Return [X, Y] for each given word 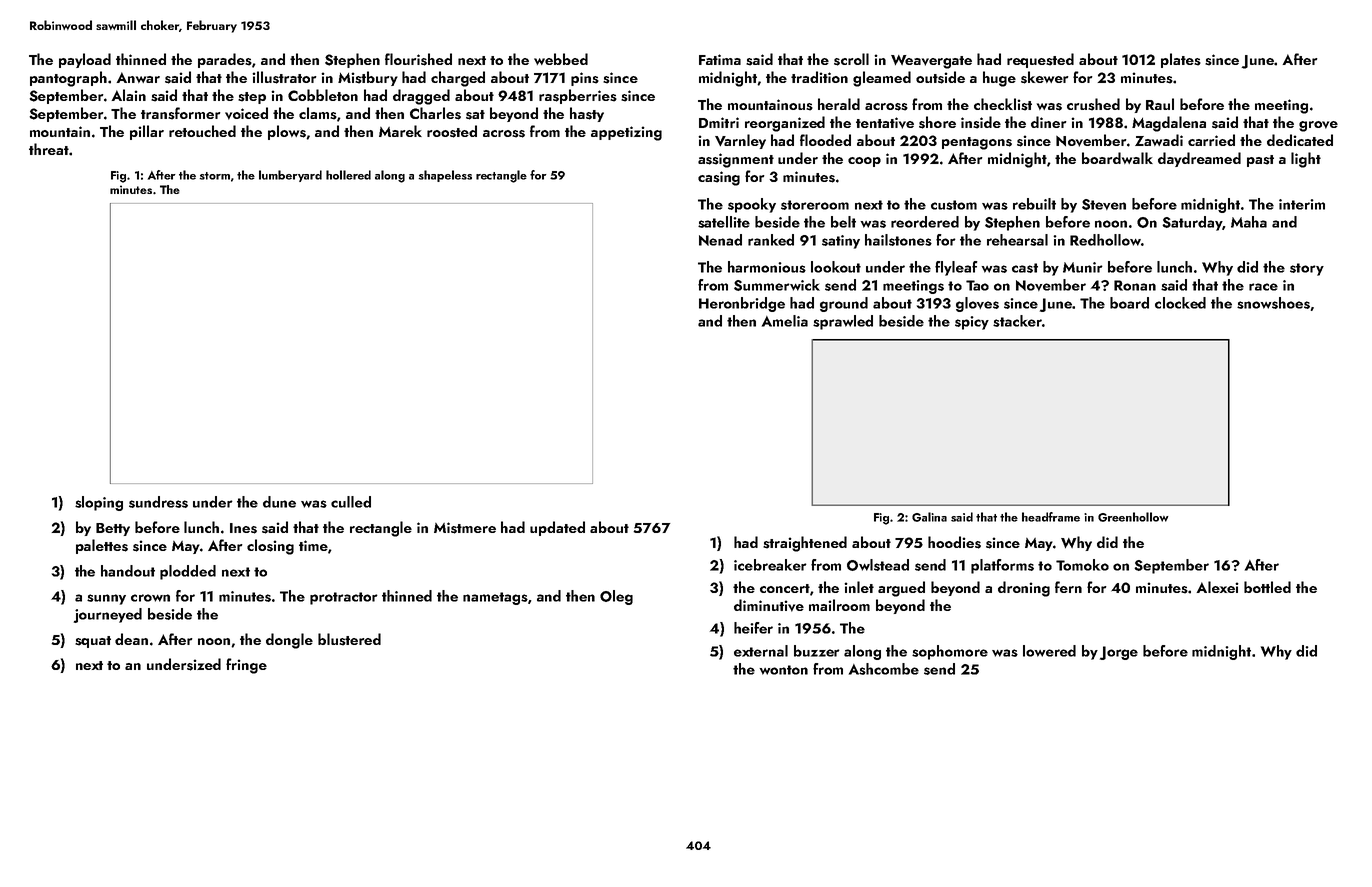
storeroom [815, 205]
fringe [246, 666]
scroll [851, 59]
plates [1181, 60]
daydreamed [1199, 159]
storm [215, 176]
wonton [783, 670]
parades [225, 60]
